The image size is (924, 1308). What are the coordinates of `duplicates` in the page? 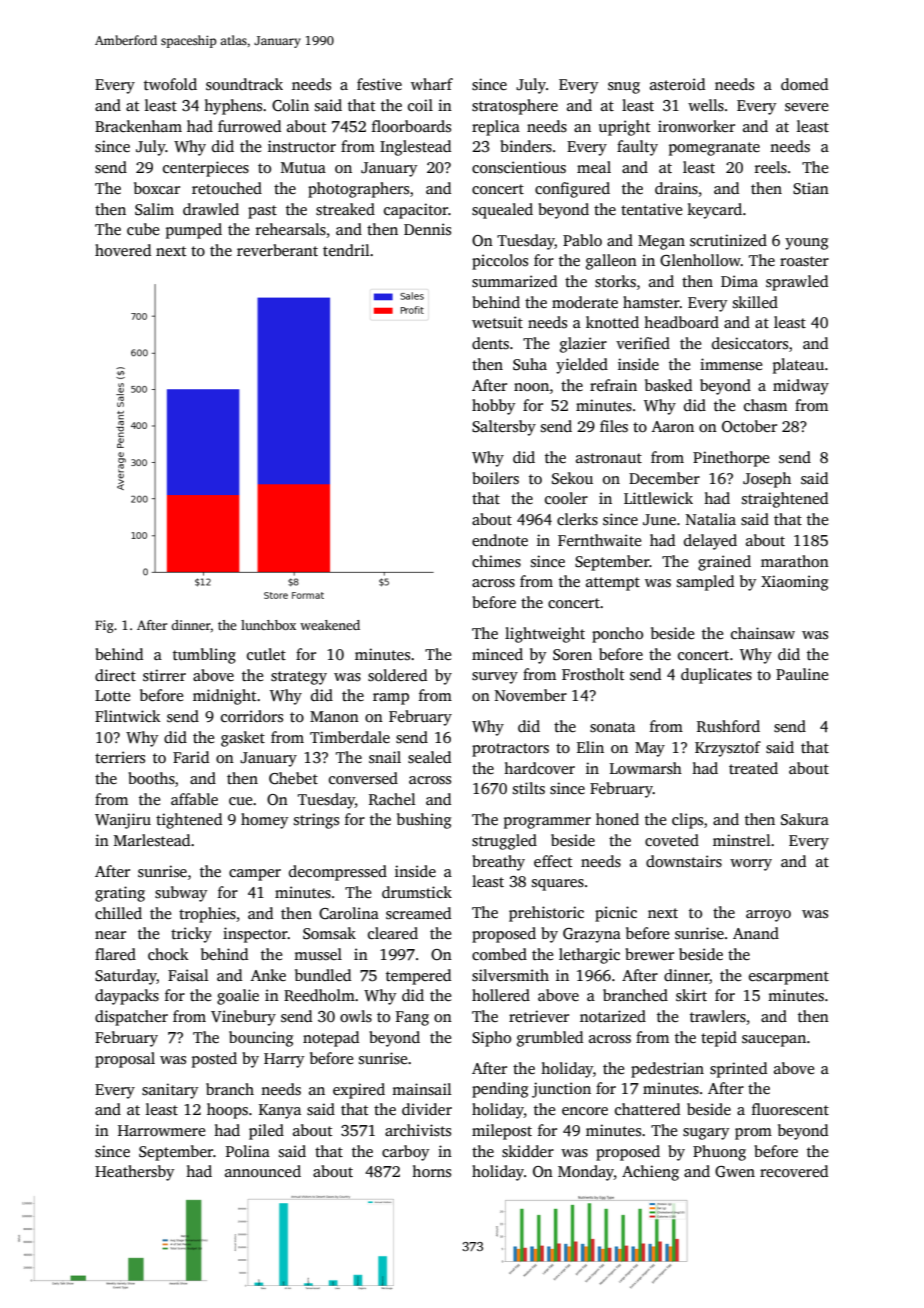 It's located at (716, 676).
